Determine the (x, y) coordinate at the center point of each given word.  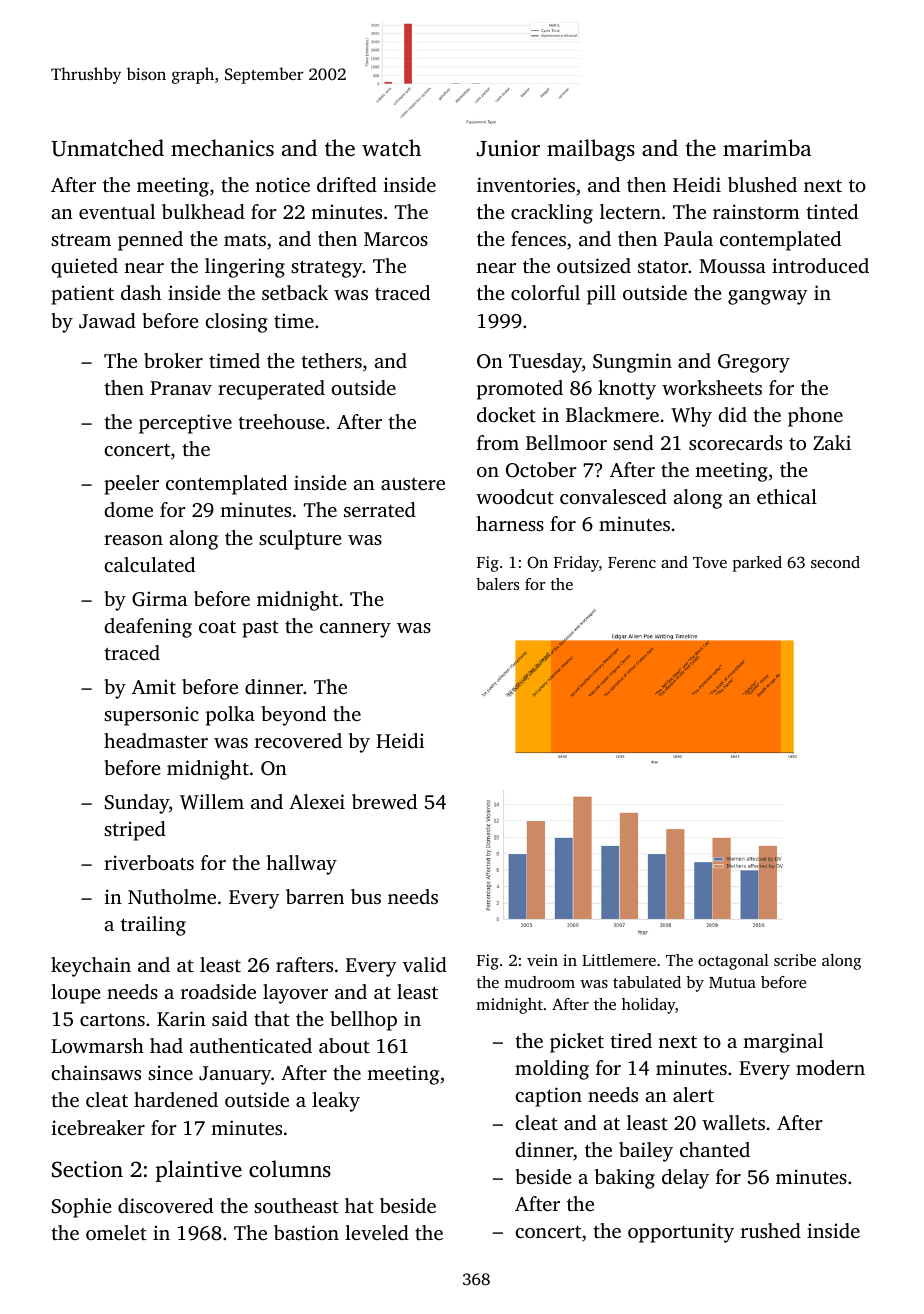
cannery (355, 630)
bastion (306, 1232)
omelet (116, 1232)
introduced (820, 265)
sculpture (300, 540)
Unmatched (107, 148)
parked (757, 564)
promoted (520, 390)
